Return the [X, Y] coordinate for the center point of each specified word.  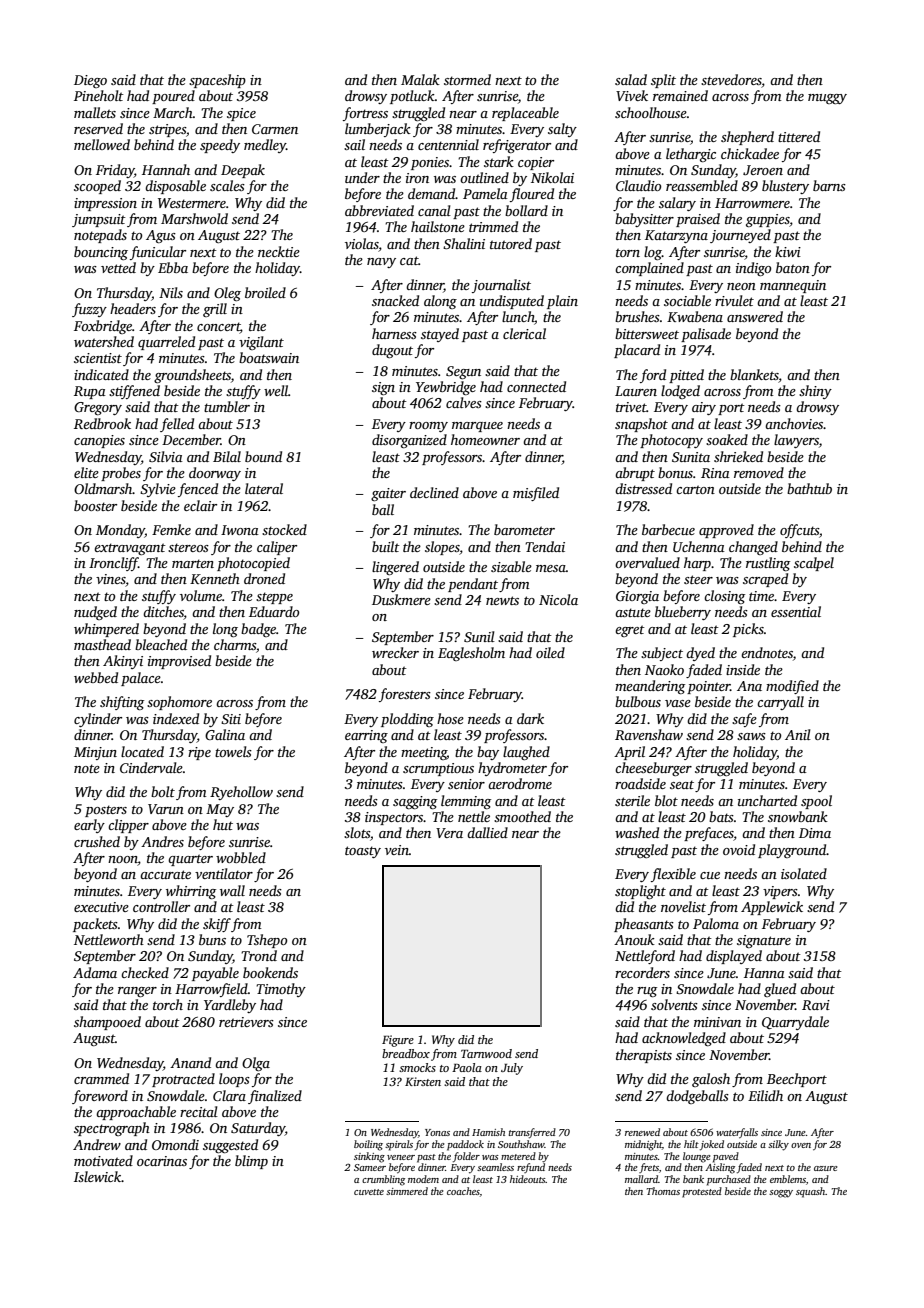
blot [666, 800]
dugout [392, 351]
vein [397, 850]
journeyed [740, 236]
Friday [115, 171]
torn [628, 252]
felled [177, 425]
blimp [251, 1162]
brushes [637, 316]
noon [123, 861]
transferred [532, 1133]
